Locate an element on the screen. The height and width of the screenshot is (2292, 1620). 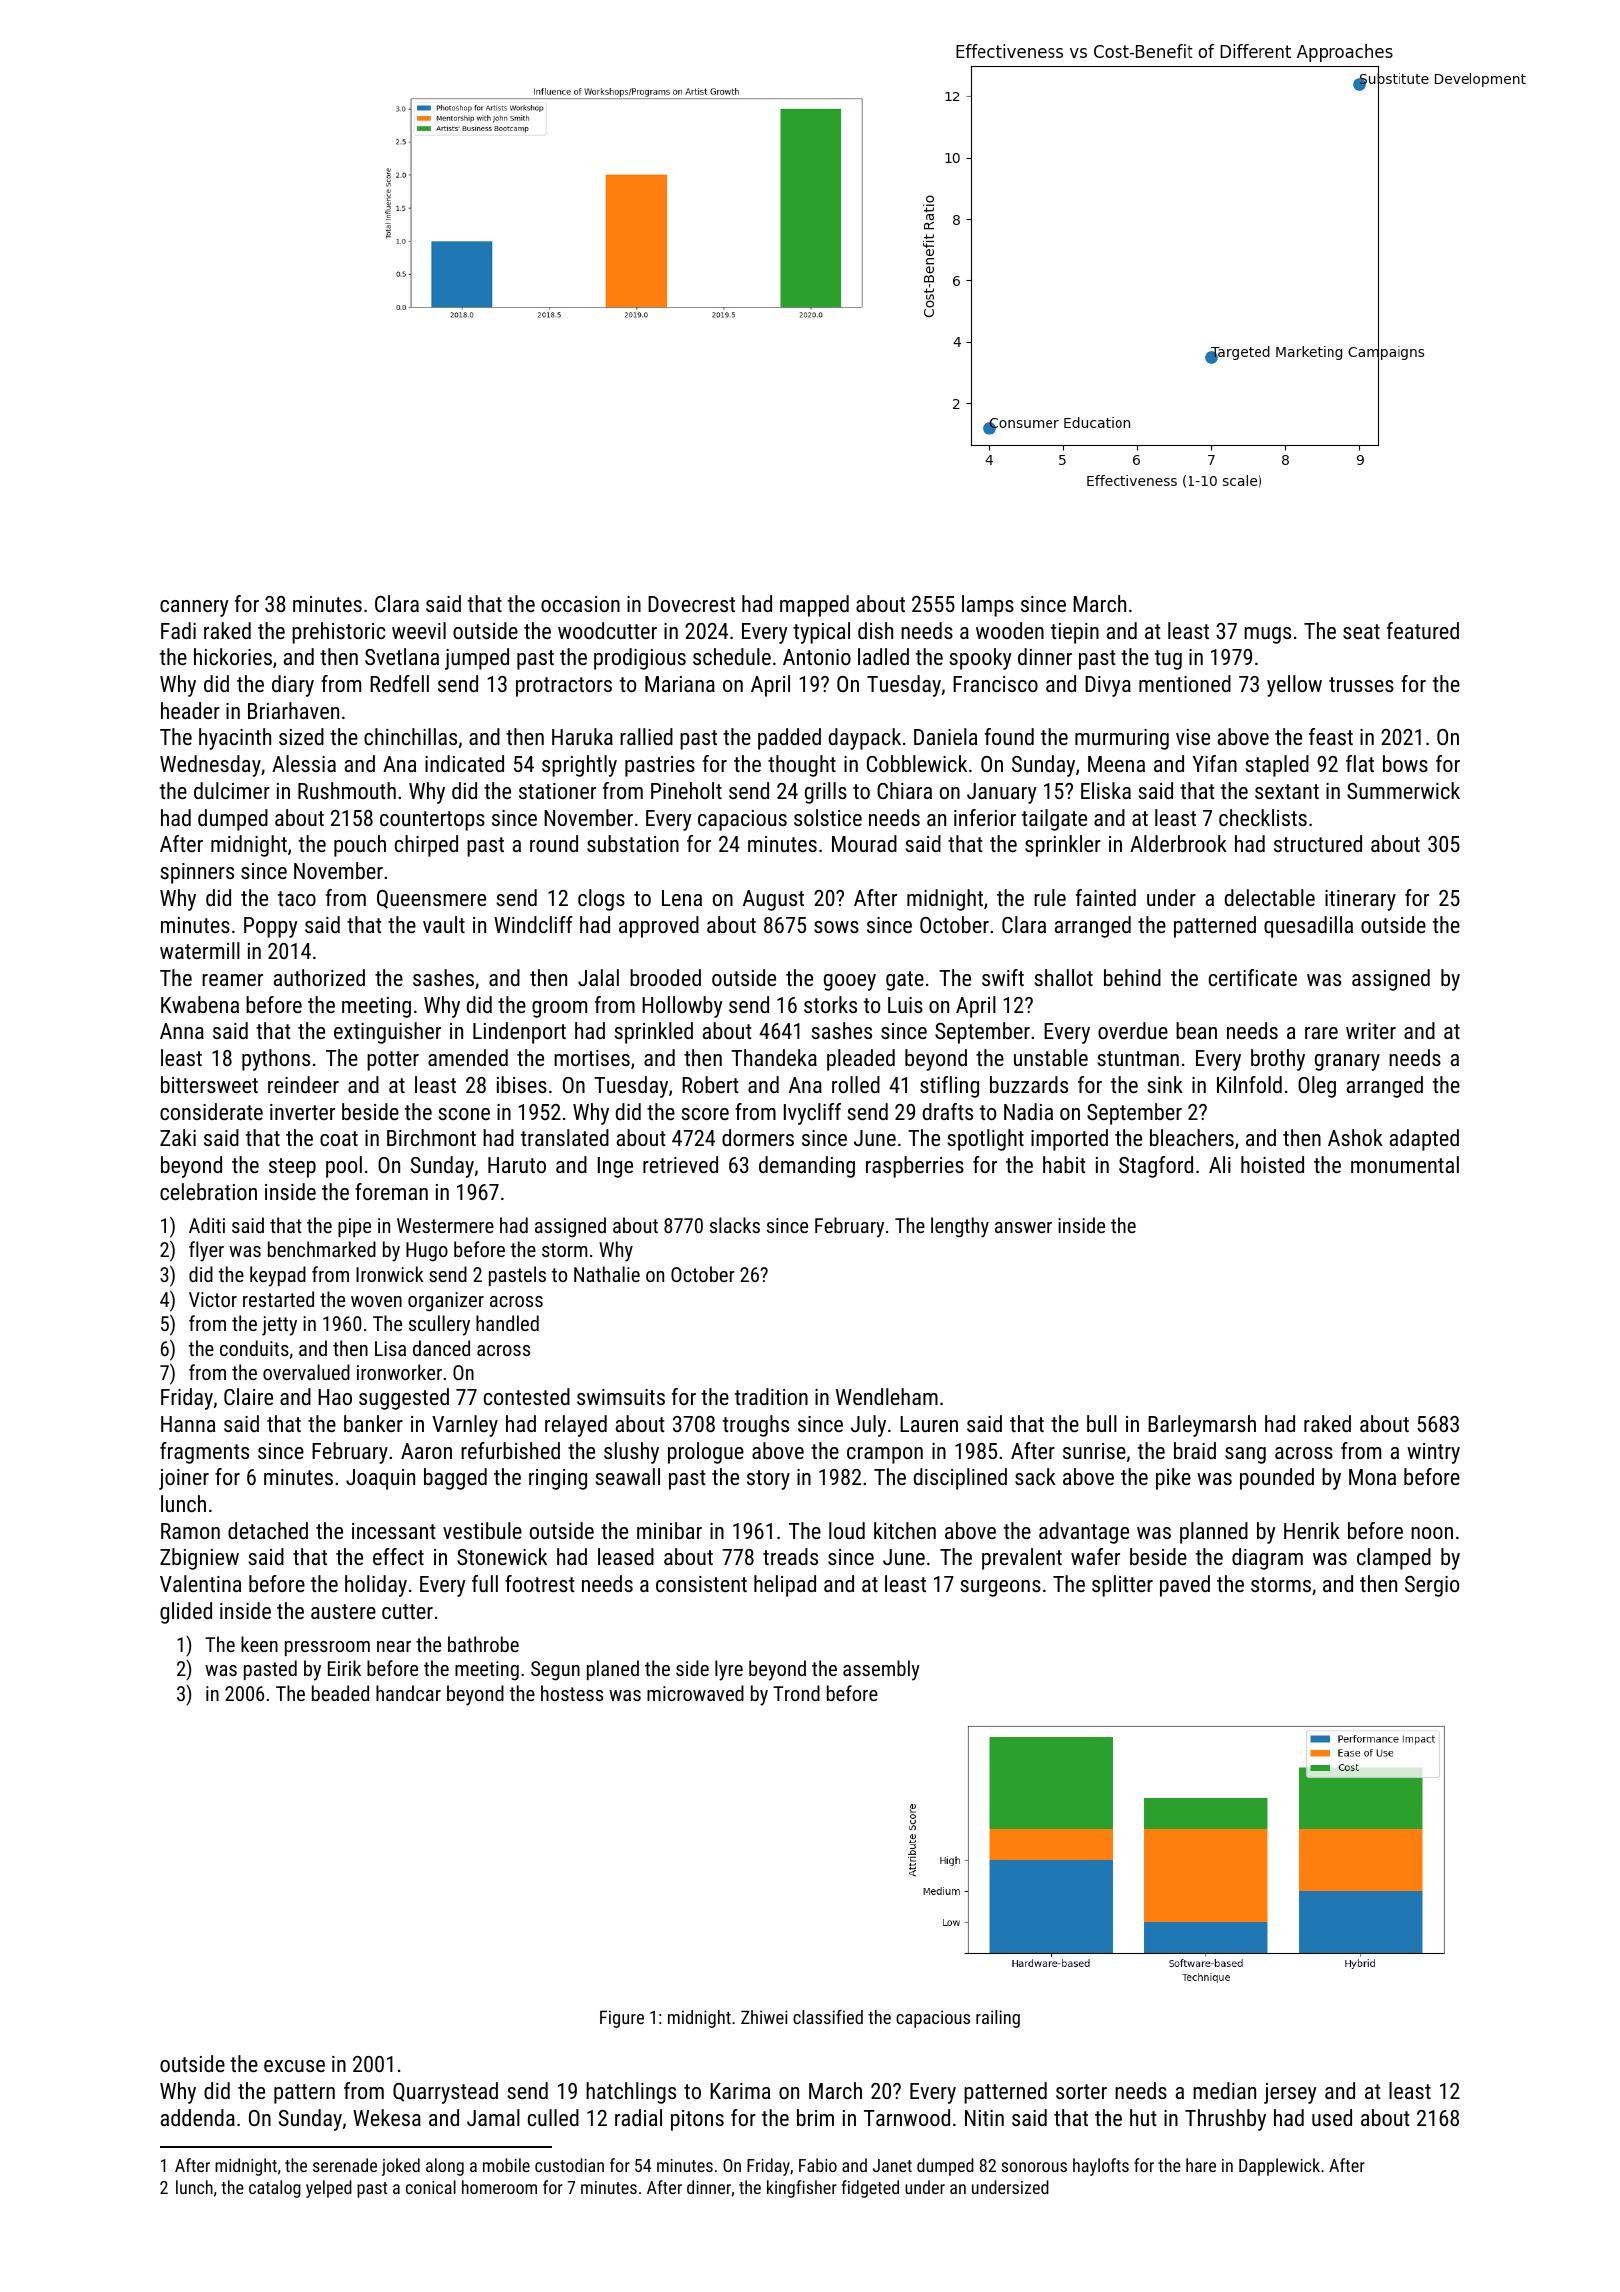
Sergio is located at coordinates (1432, 1586).
